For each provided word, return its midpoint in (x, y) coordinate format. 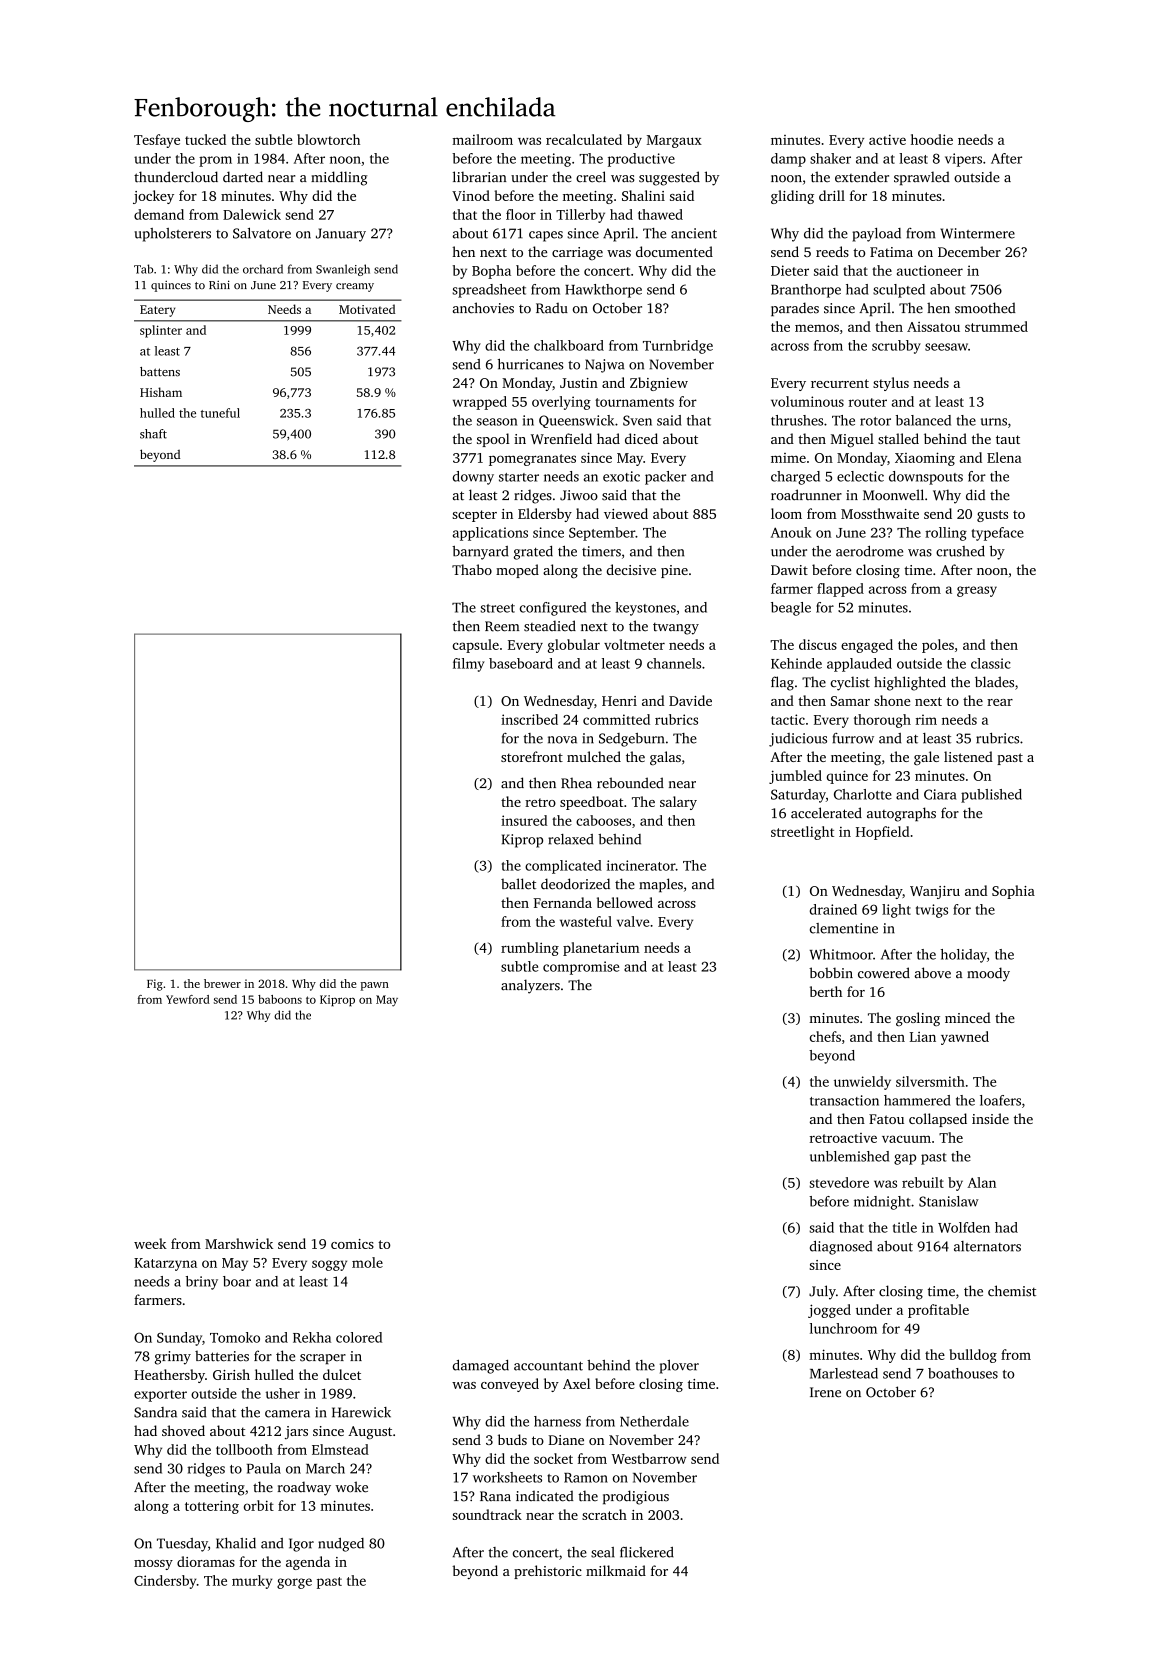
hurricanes (531, 364)
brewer (222, 983)
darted (243, 177)
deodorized (575, 884)
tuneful (220, 413)
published (991, 796)
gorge (294, 1583)
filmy (469, 665)
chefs (825, 1036)
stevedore (839, 1182)
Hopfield (882, 833)
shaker (830, 158)
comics (352, 1244)
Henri (619, 701)
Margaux (674, 141)
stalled (898, 438)
